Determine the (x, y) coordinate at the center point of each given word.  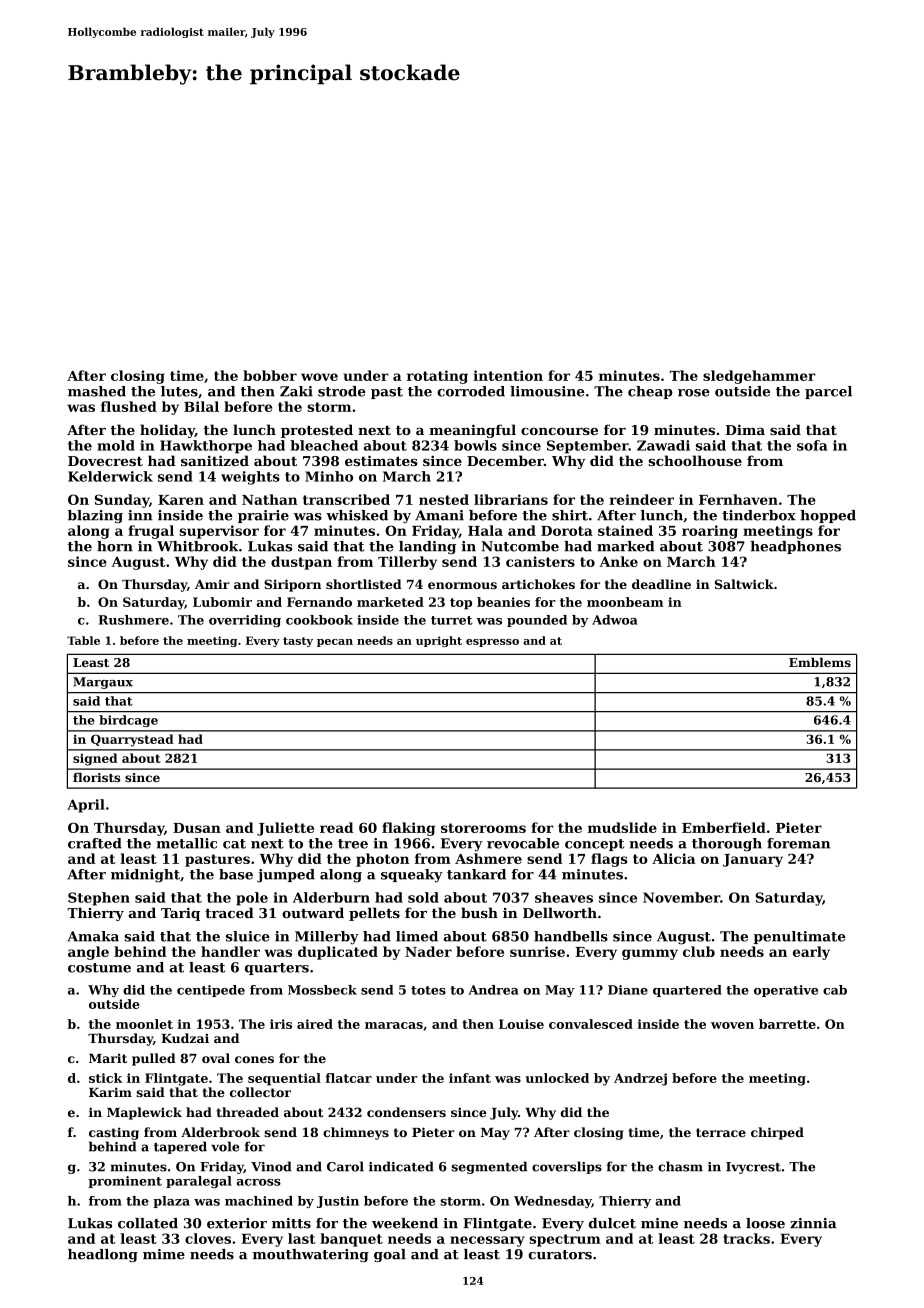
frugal (151, 532)
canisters (540, 561)
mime (164, 1254)
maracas (394, 1025)
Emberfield (724, 827)
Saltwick (744, 584)
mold (116, 445)
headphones (795, 547)
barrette (787, 1024)
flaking (408, 829)
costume (99, 968)
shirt (570, 515)
